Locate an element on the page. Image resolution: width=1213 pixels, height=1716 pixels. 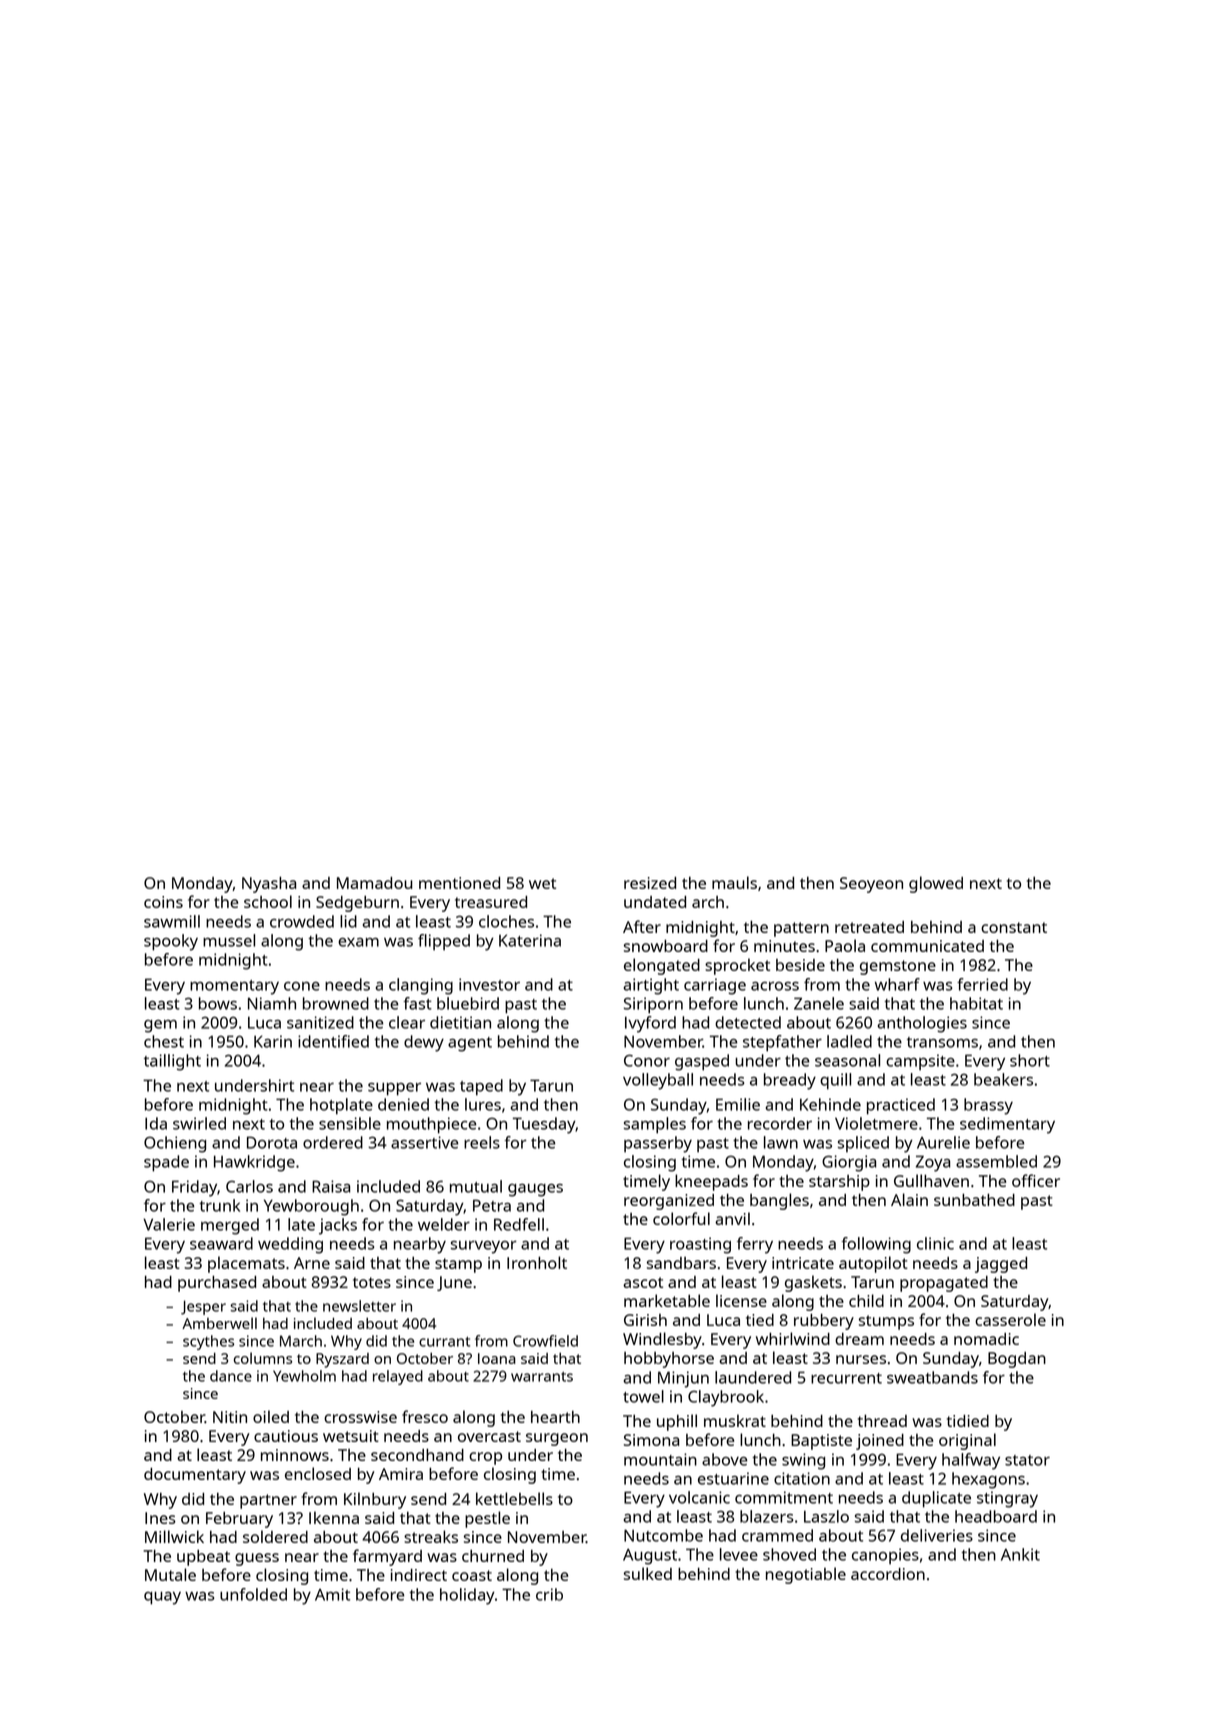
treasured is located at coordinates (491, 902).
